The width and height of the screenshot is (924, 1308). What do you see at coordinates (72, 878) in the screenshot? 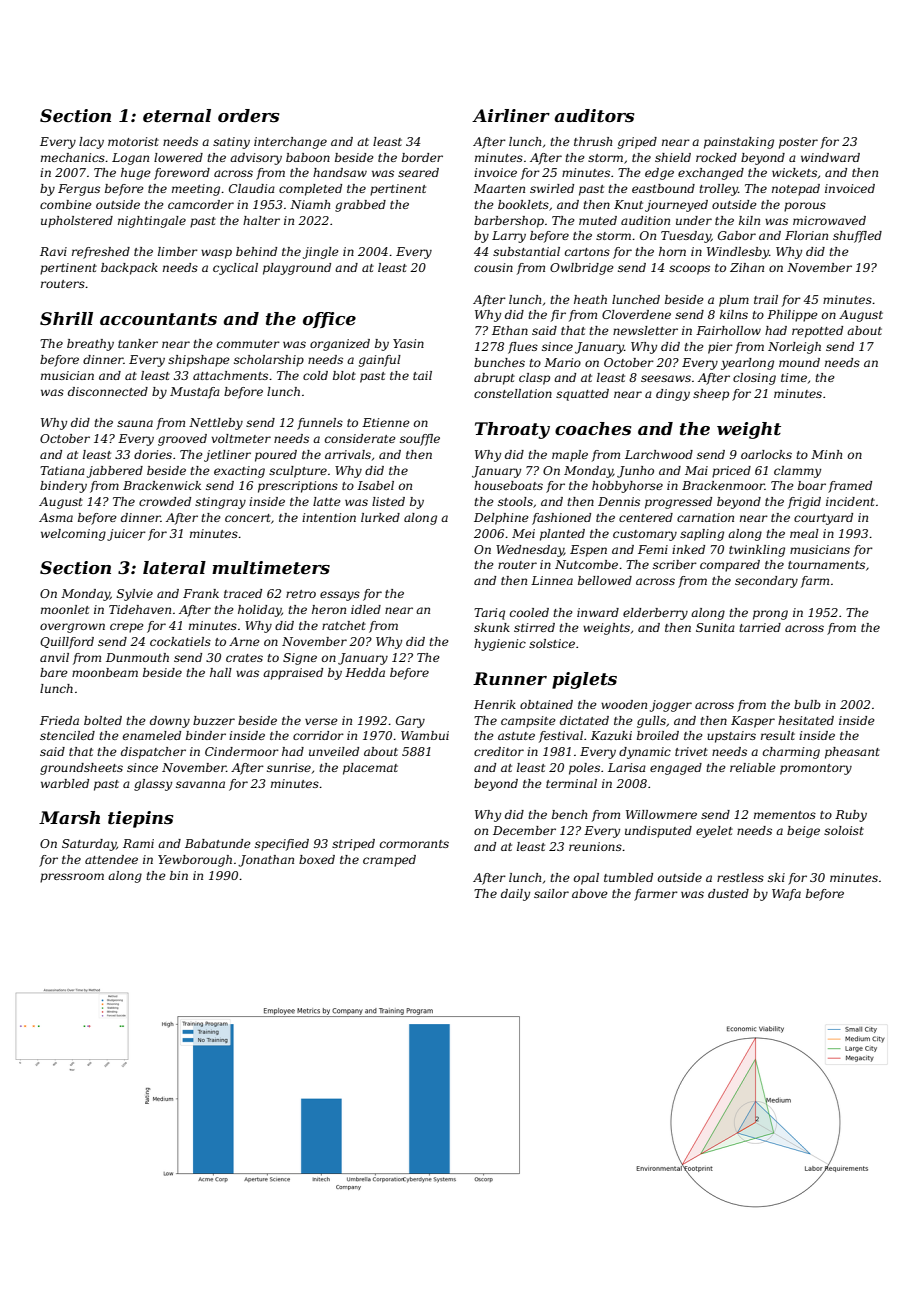
I see `pressroom` at bounding box center [72, 878].
